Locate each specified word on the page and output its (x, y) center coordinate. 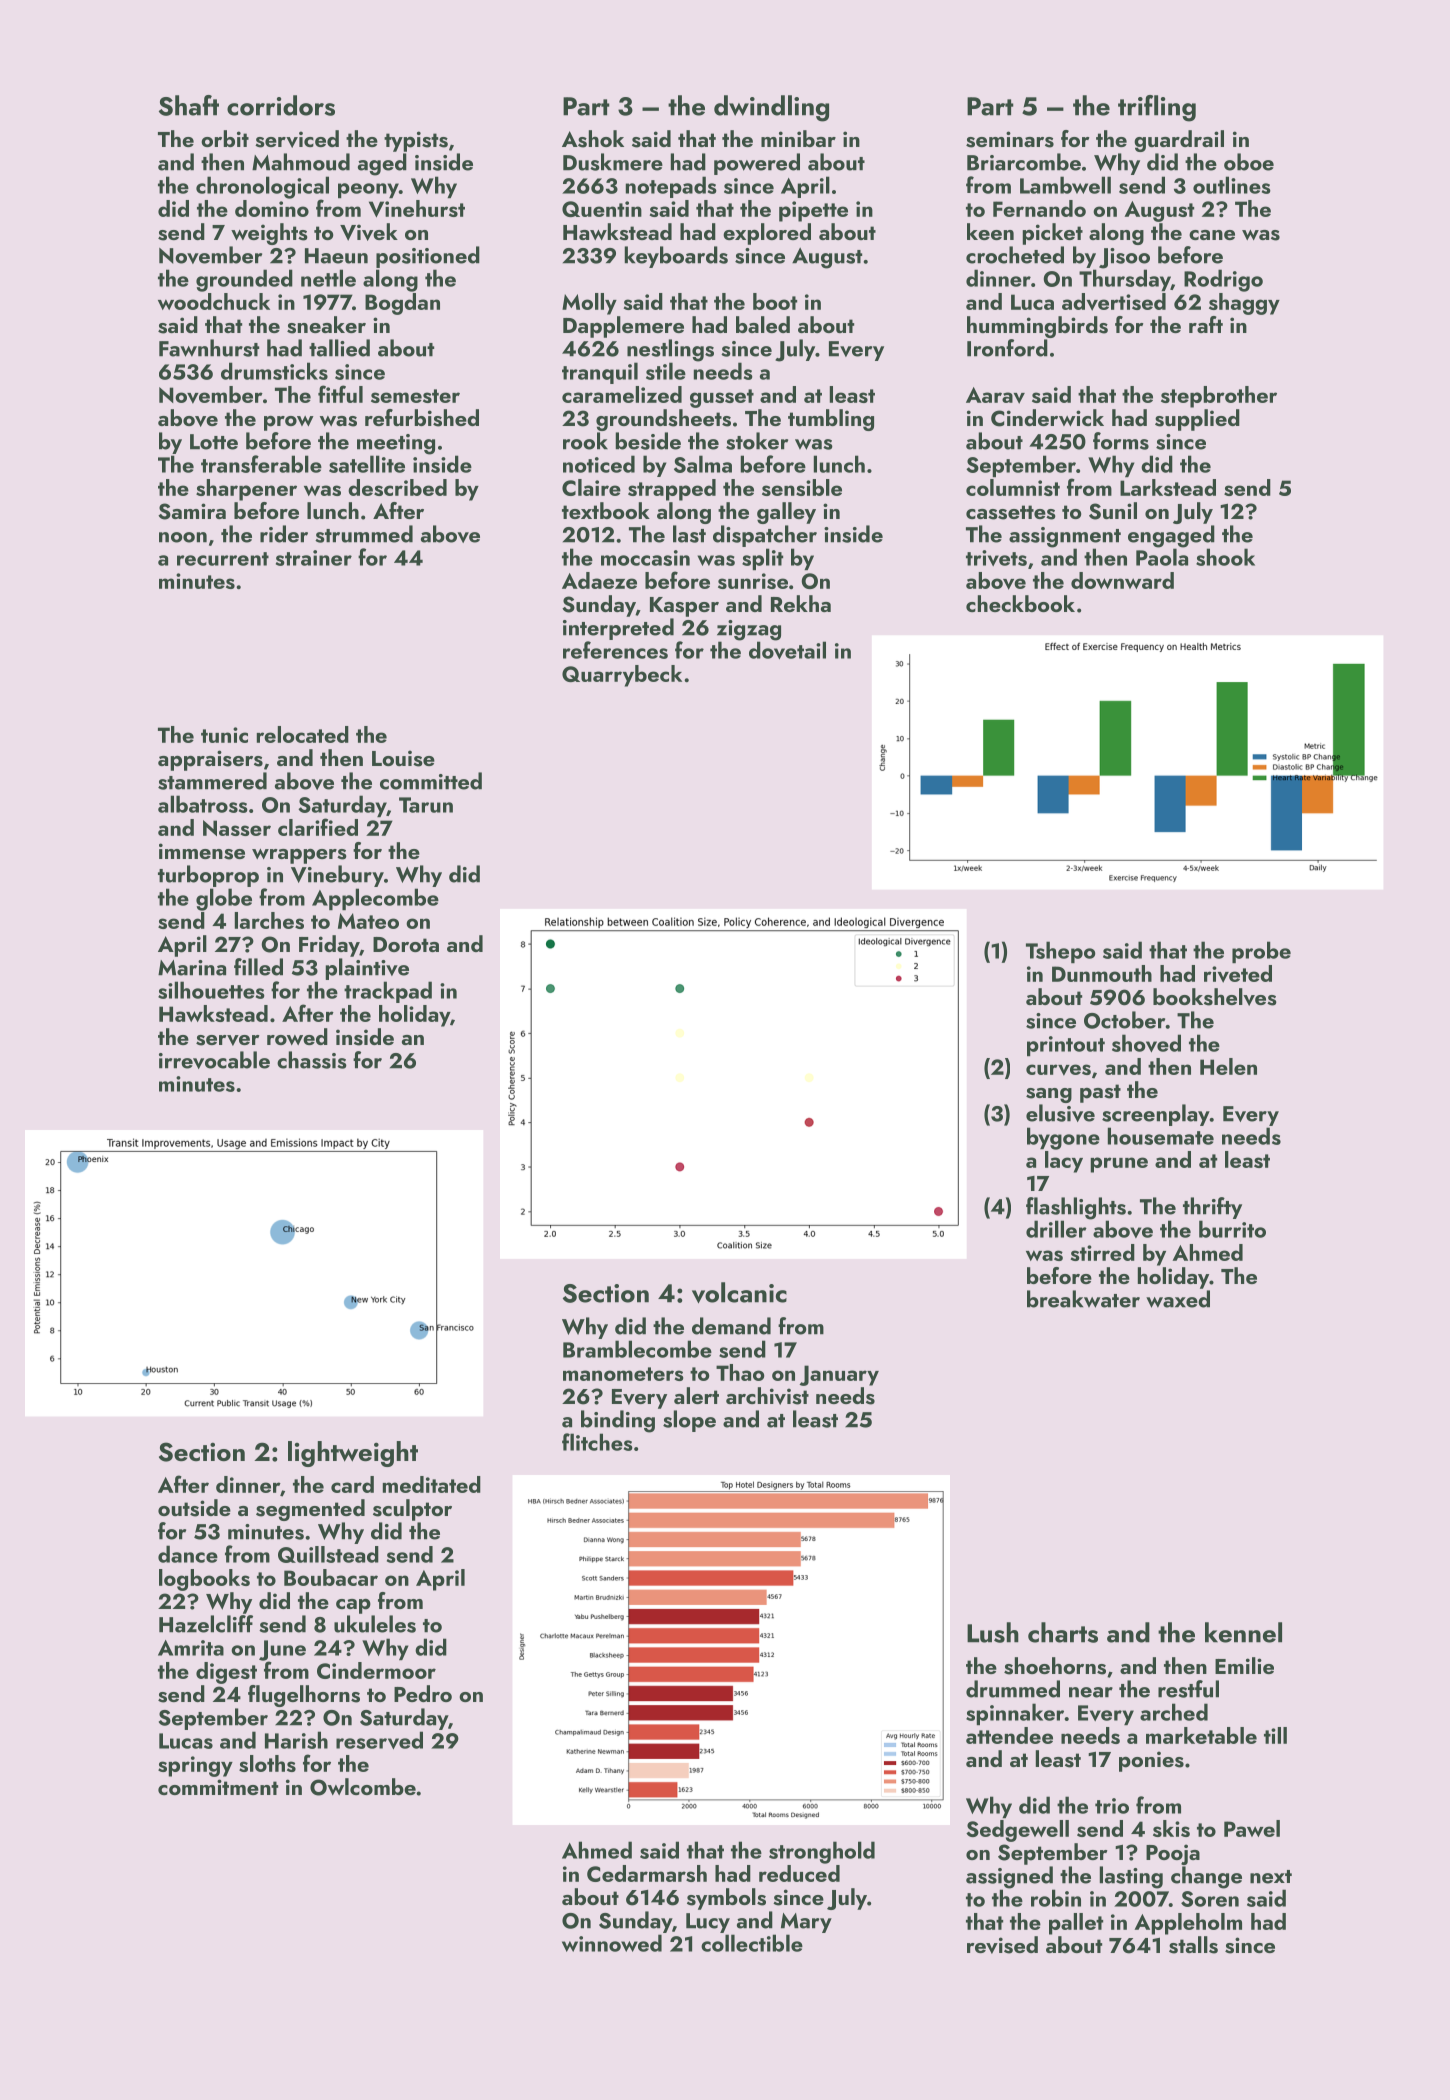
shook (1225, 557)
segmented (310, 1510)
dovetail (787, 650)
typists (416, 141)
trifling (1157, 108)
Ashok (593, 139)
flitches (597, 1442)
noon (183, 537)
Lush (993, 1632)
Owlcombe (363, 1787)
